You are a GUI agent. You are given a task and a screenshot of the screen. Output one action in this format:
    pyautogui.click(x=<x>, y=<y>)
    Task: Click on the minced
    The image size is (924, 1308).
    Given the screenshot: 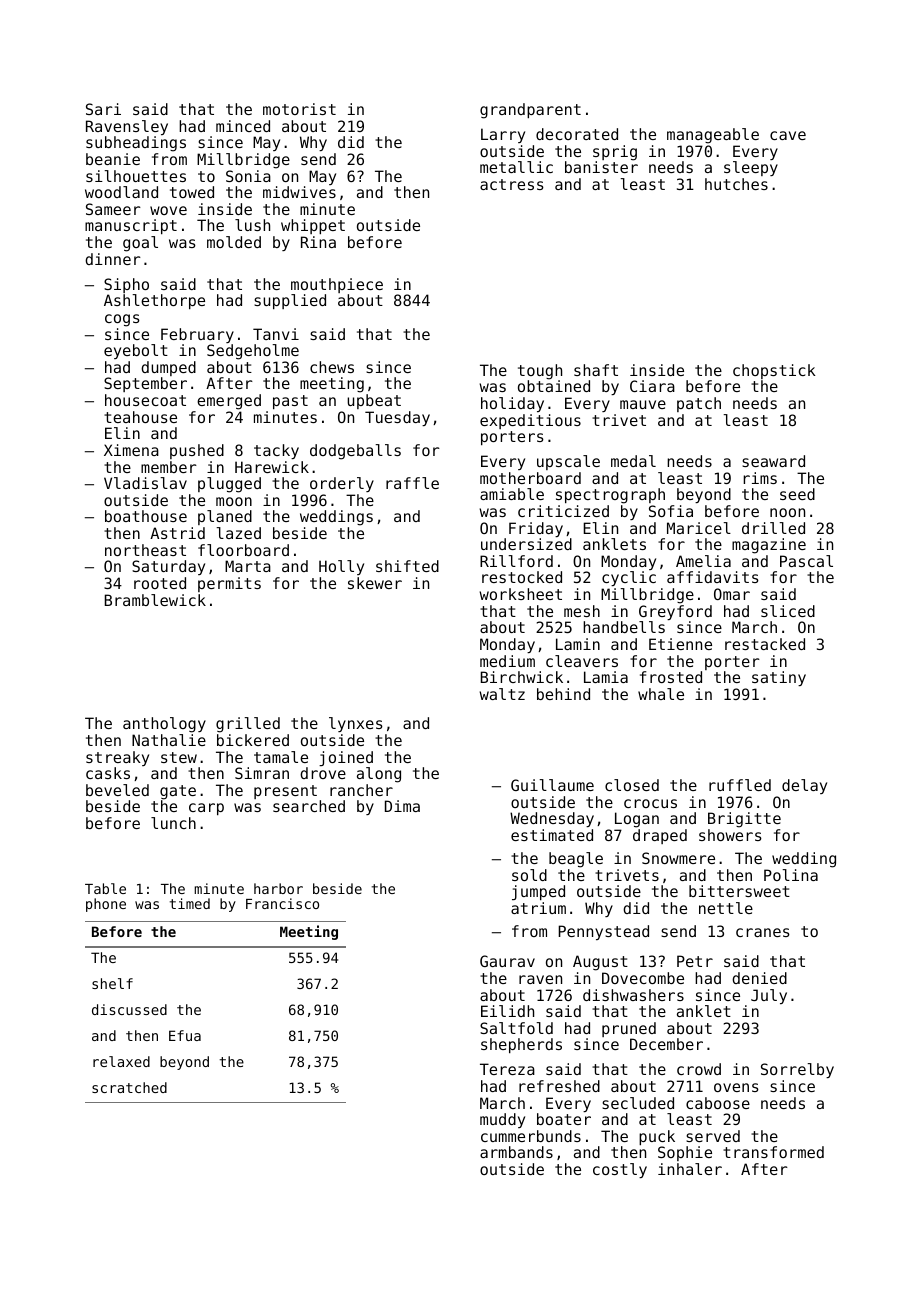 What is the action you would take?
    pyautogui.click(x=243, y=126)
